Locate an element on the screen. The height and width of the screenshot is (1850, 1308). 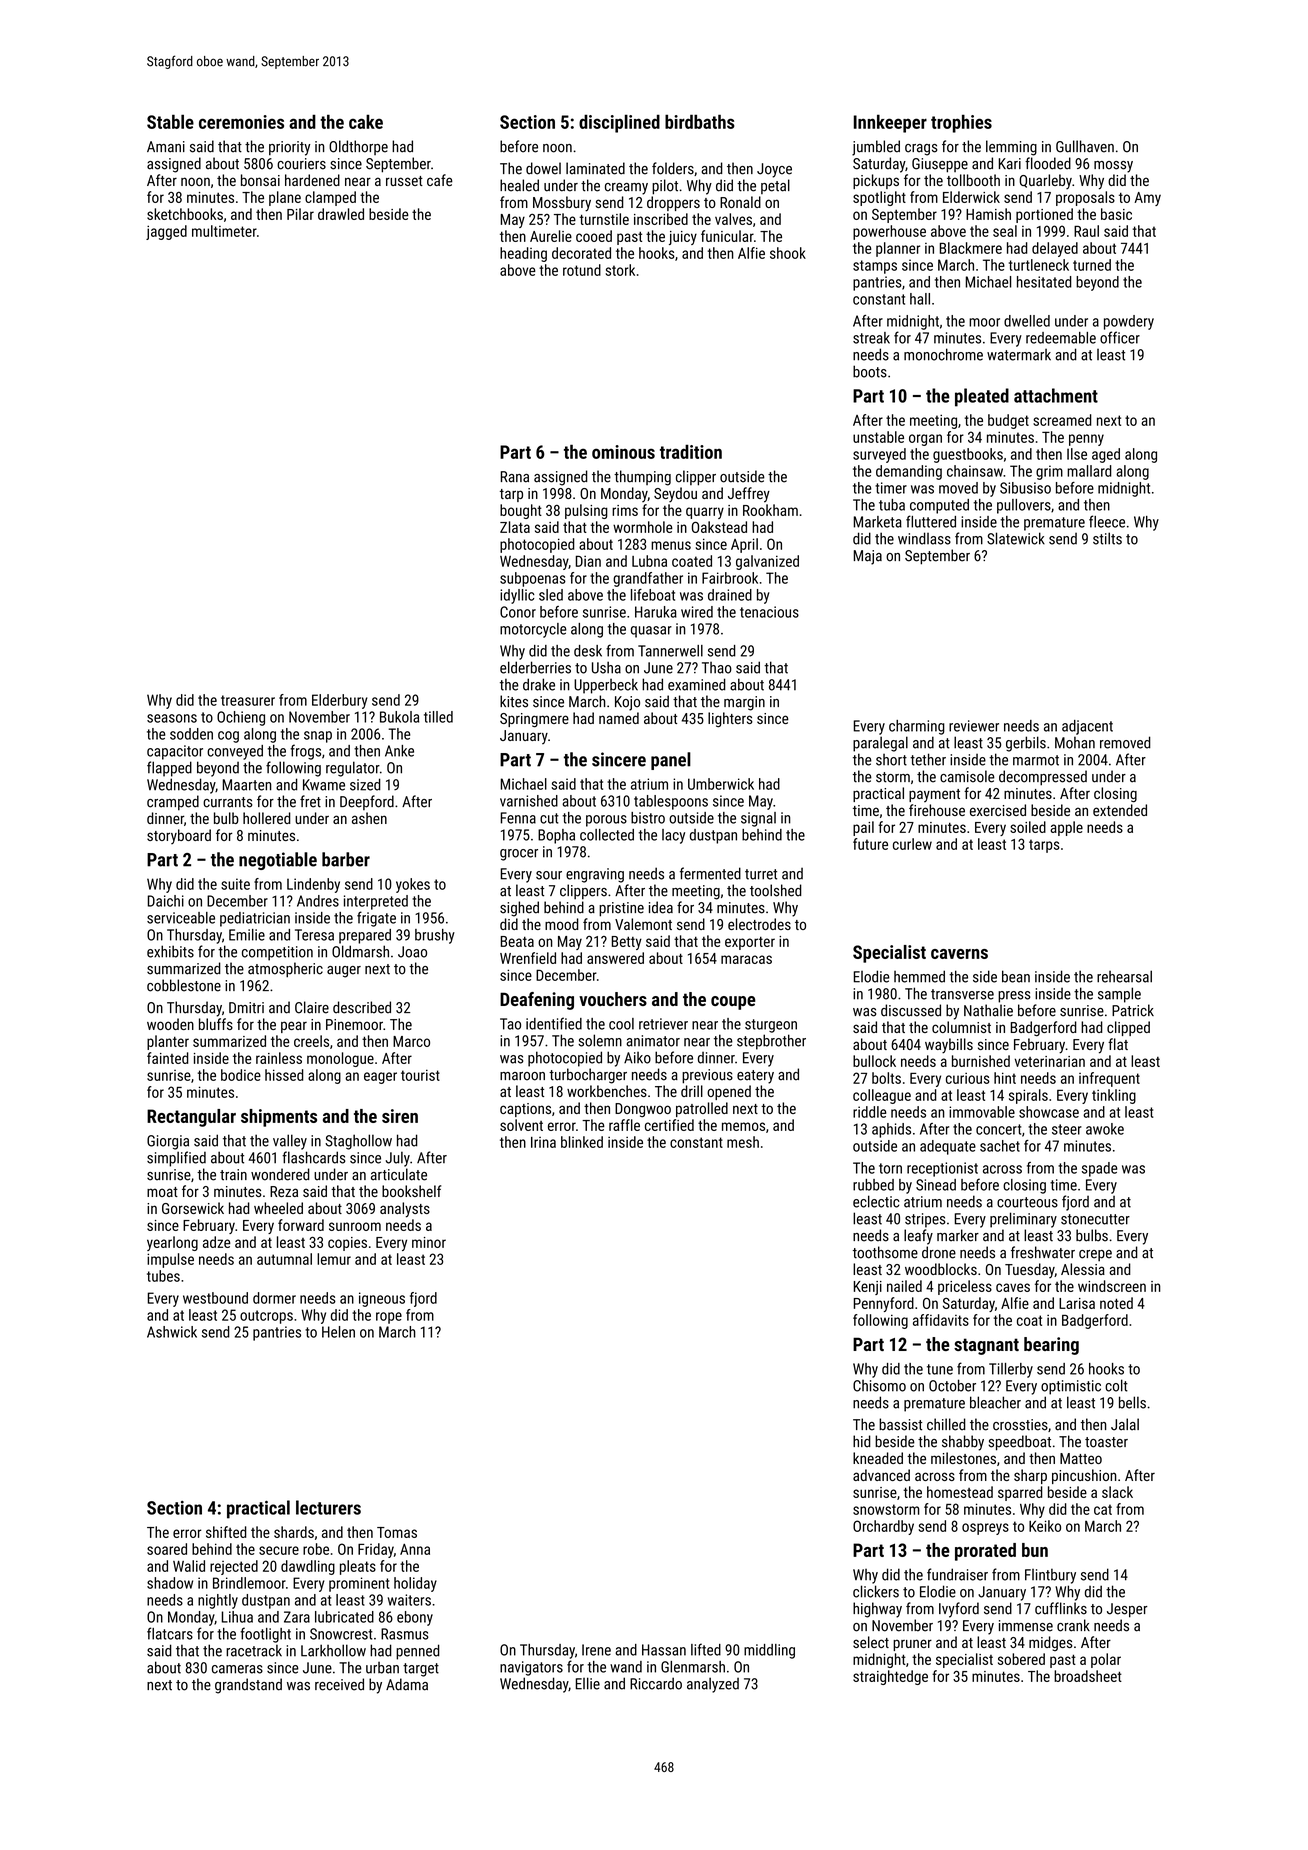
tradition is located at coordinates (691, 452).
